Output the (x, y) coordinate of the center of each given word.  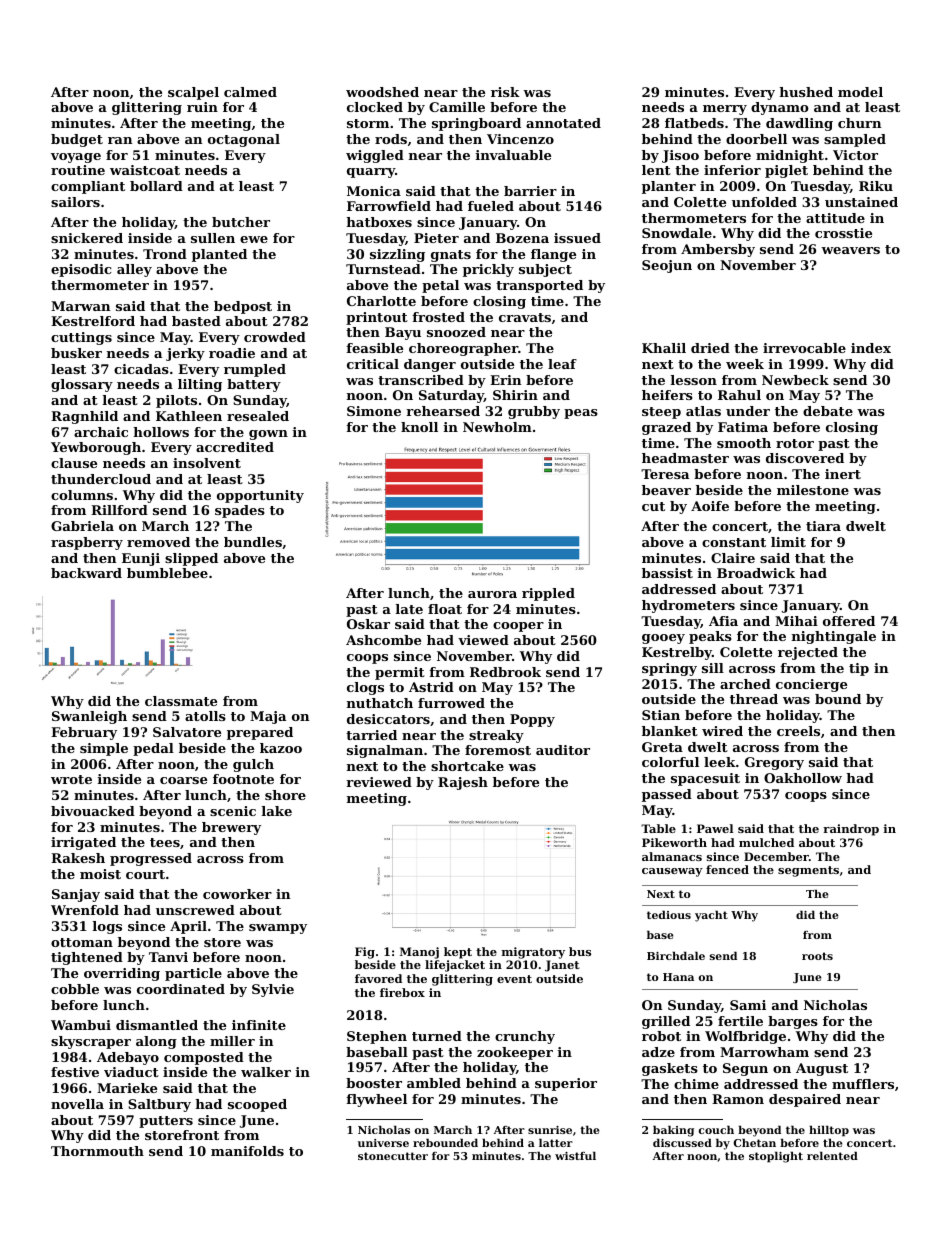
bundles (253, 542)
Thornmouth (97, 1151)
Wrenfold (85, 910)
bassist (667, 573)
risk (505, 92)
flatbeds (694, 123)
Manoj (419, 953)
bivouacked (93, 811)
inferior (732, 170)
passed (667, 795)
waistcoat (145, 170)
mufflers (863, 1084)
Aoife (710, 506)
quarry (371, 173)
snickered (87, 238)
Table (658, 828)
